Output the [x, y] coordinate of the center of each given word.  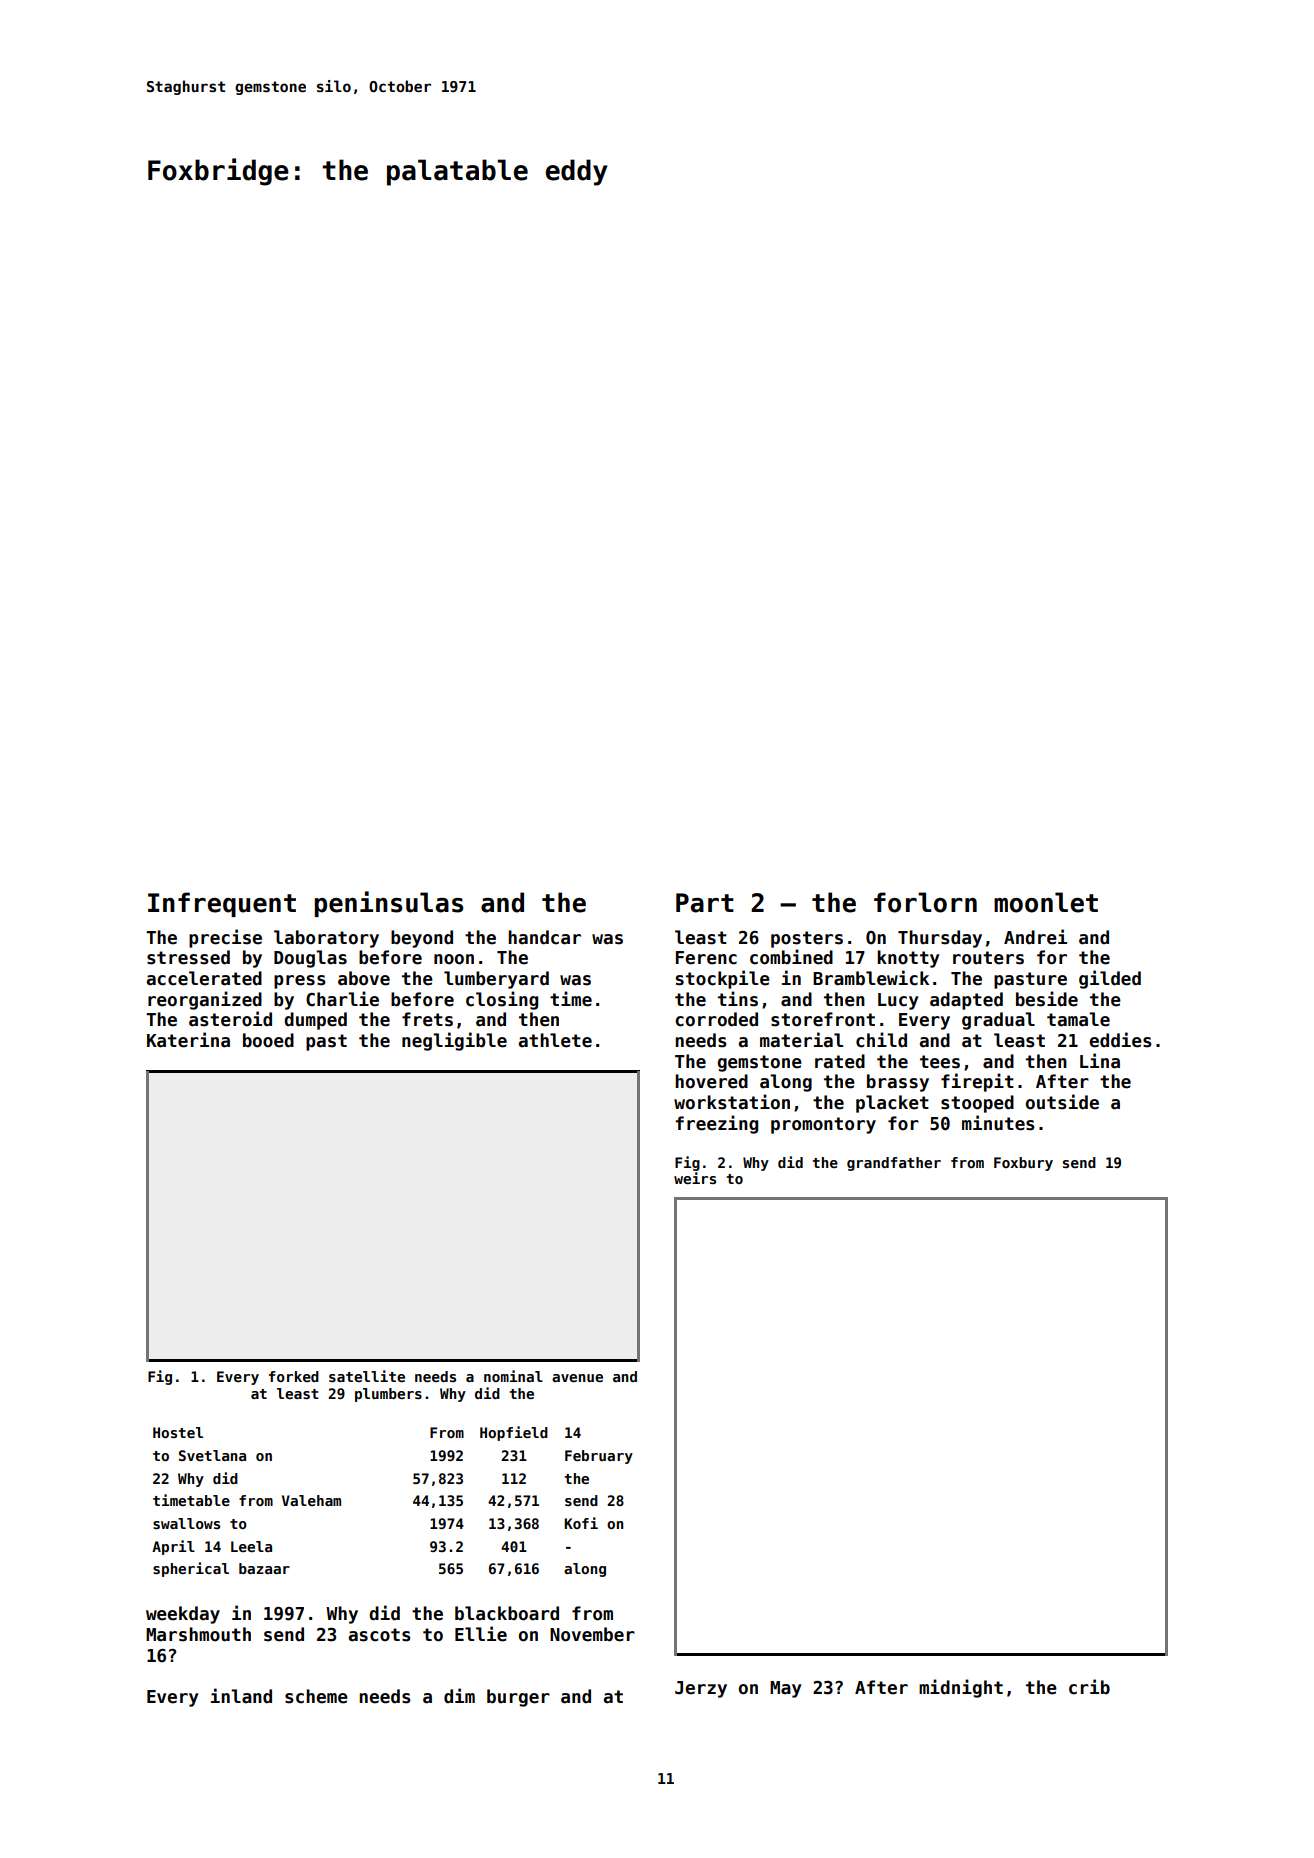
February [599, 1457]
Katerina [188, 1040]
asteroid [230, 1019]
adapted [966, 1001]
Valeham [311, 1500]
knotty [908, 959]
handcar [544, 937]
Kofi [581, 1523]
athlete [555, 1040]
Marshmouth [198, 1634]
